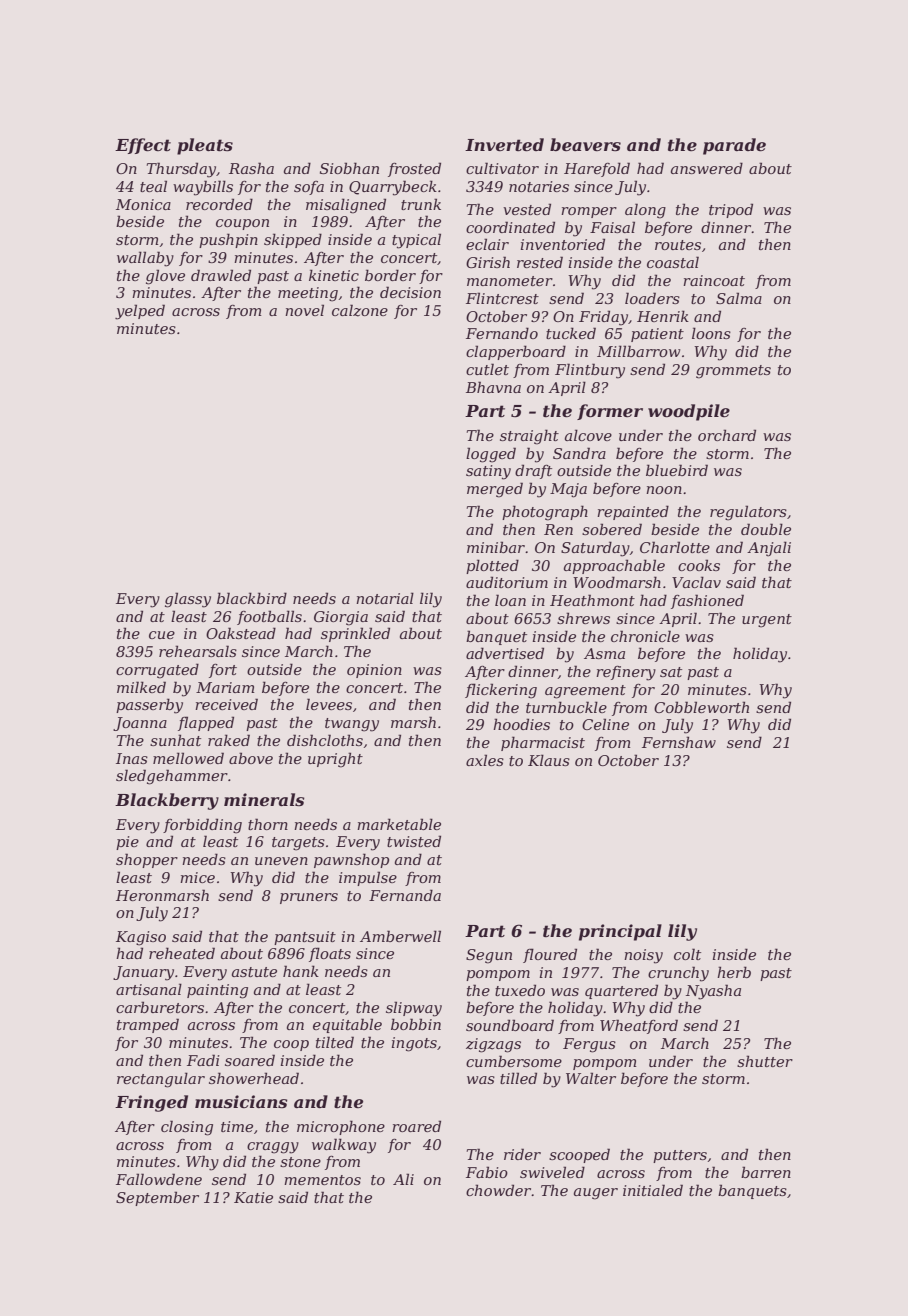  Describe the element at coordinates (767, 621) in the document. I see `urgent` at that location.
